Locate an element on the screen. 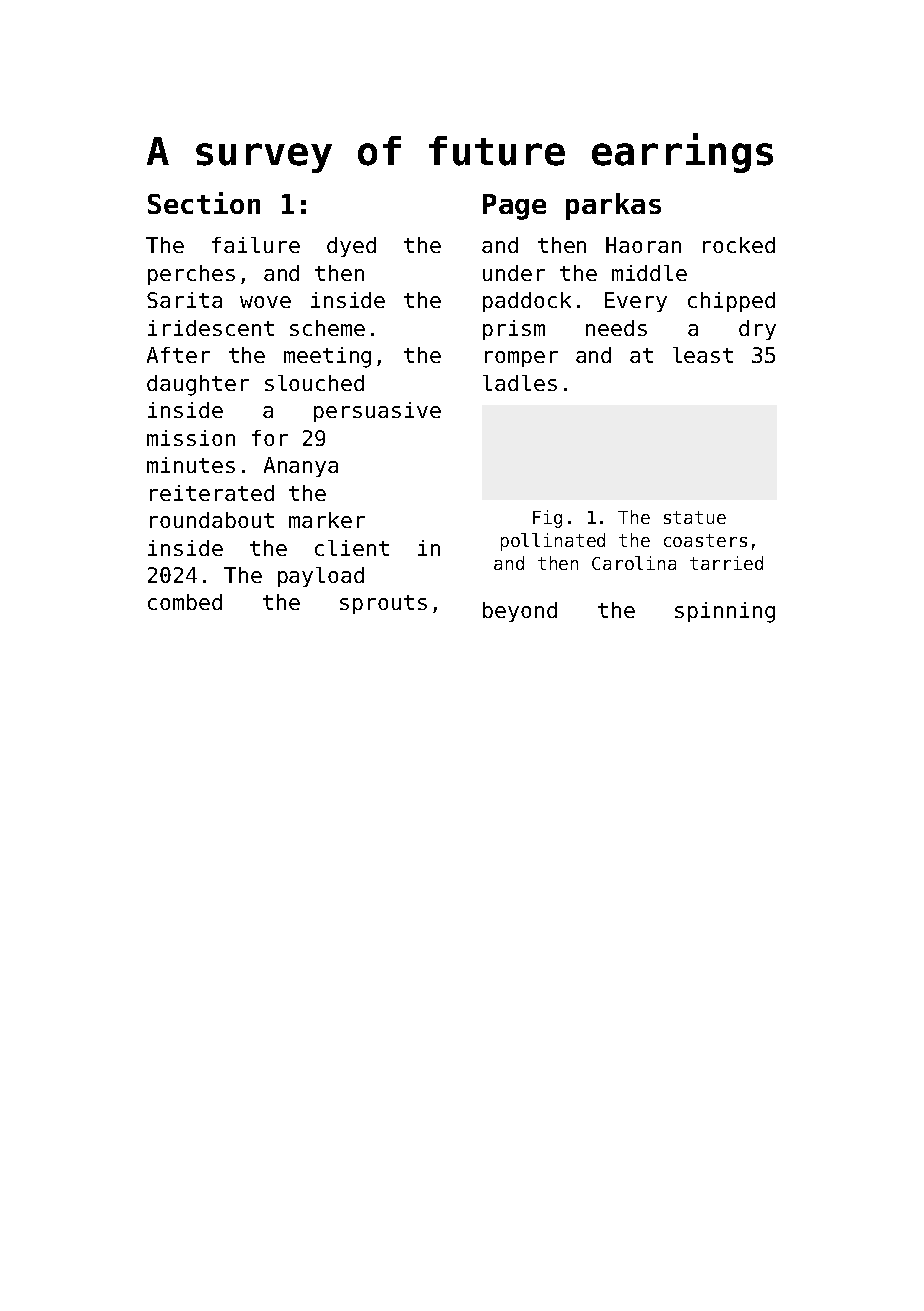  Page is located at coordinates (514, 207).
